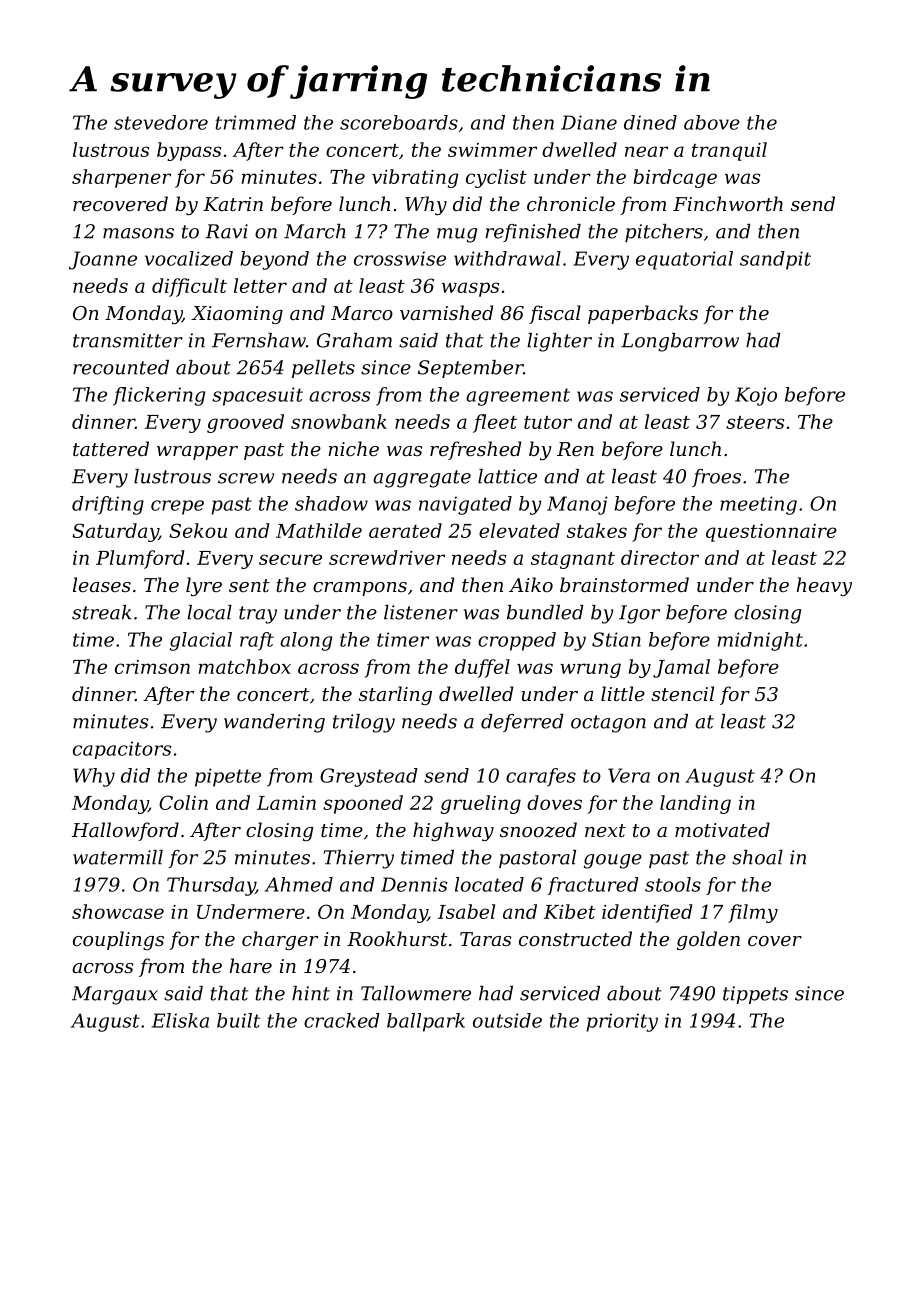  I want to click on vocalized, so click(189, 258).
